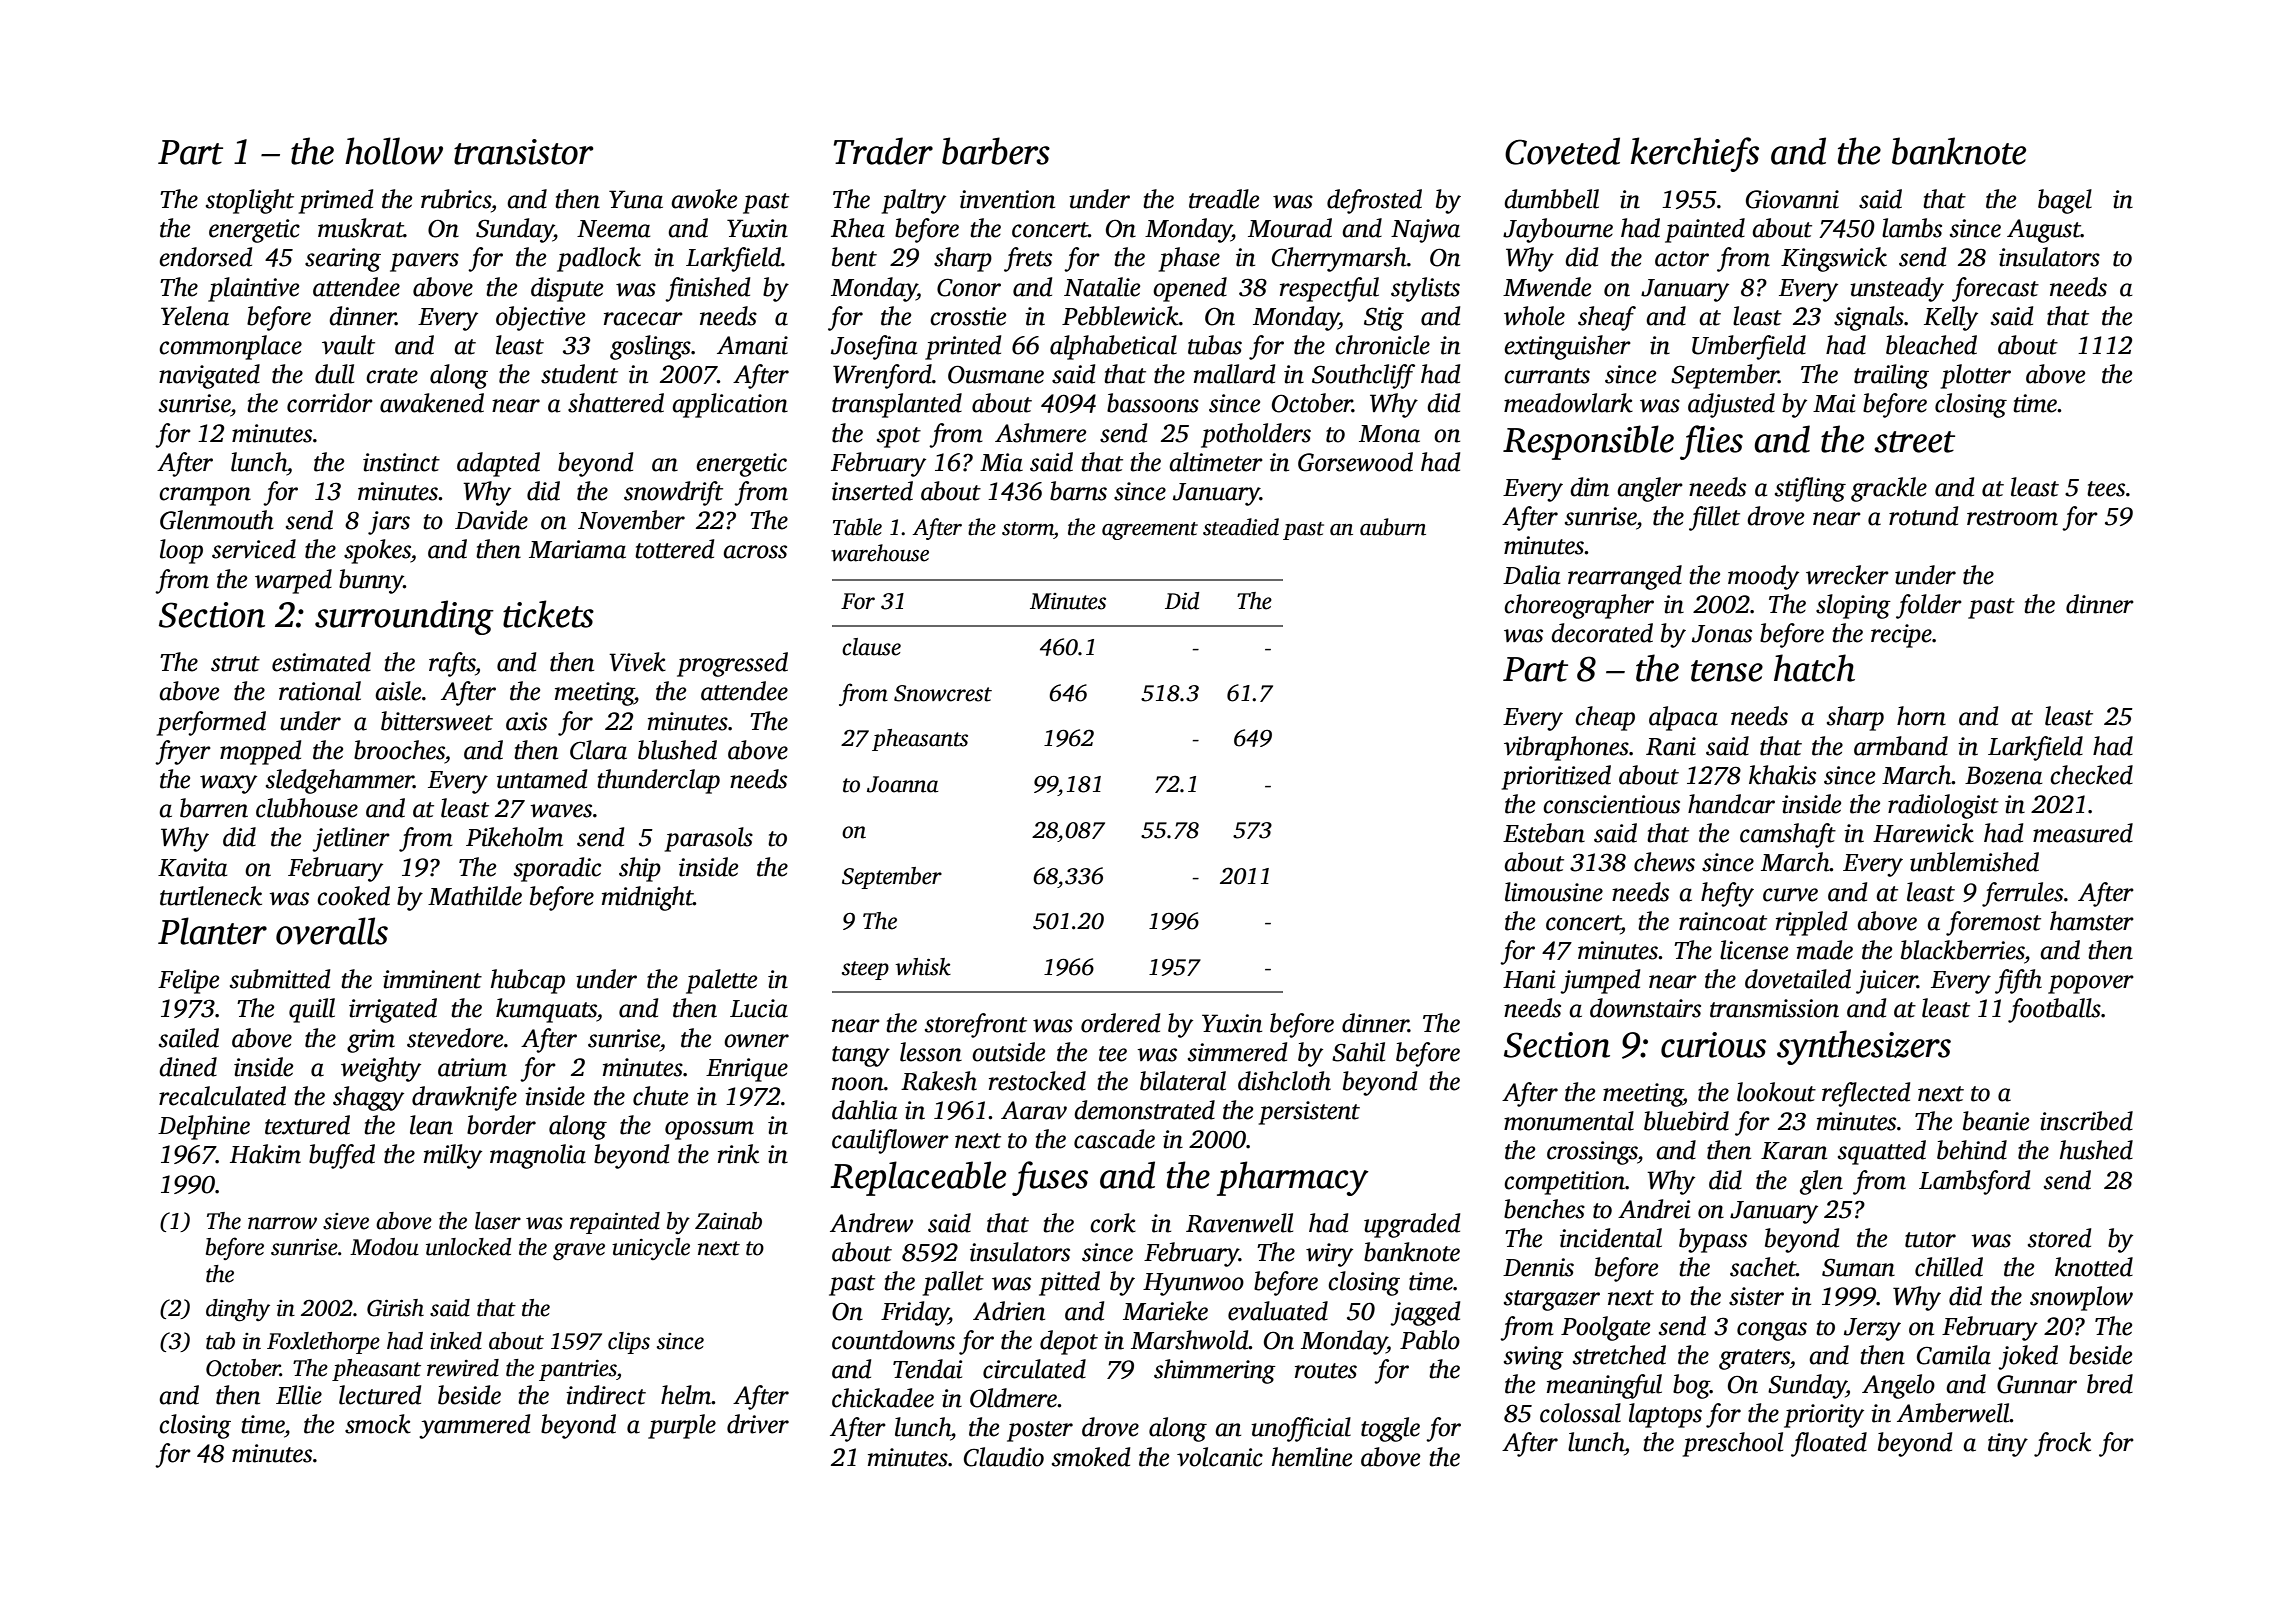 Image resolution: width=2292 pixels, height=1620 pixels. I want to click on purple, so click(682, 1426).
